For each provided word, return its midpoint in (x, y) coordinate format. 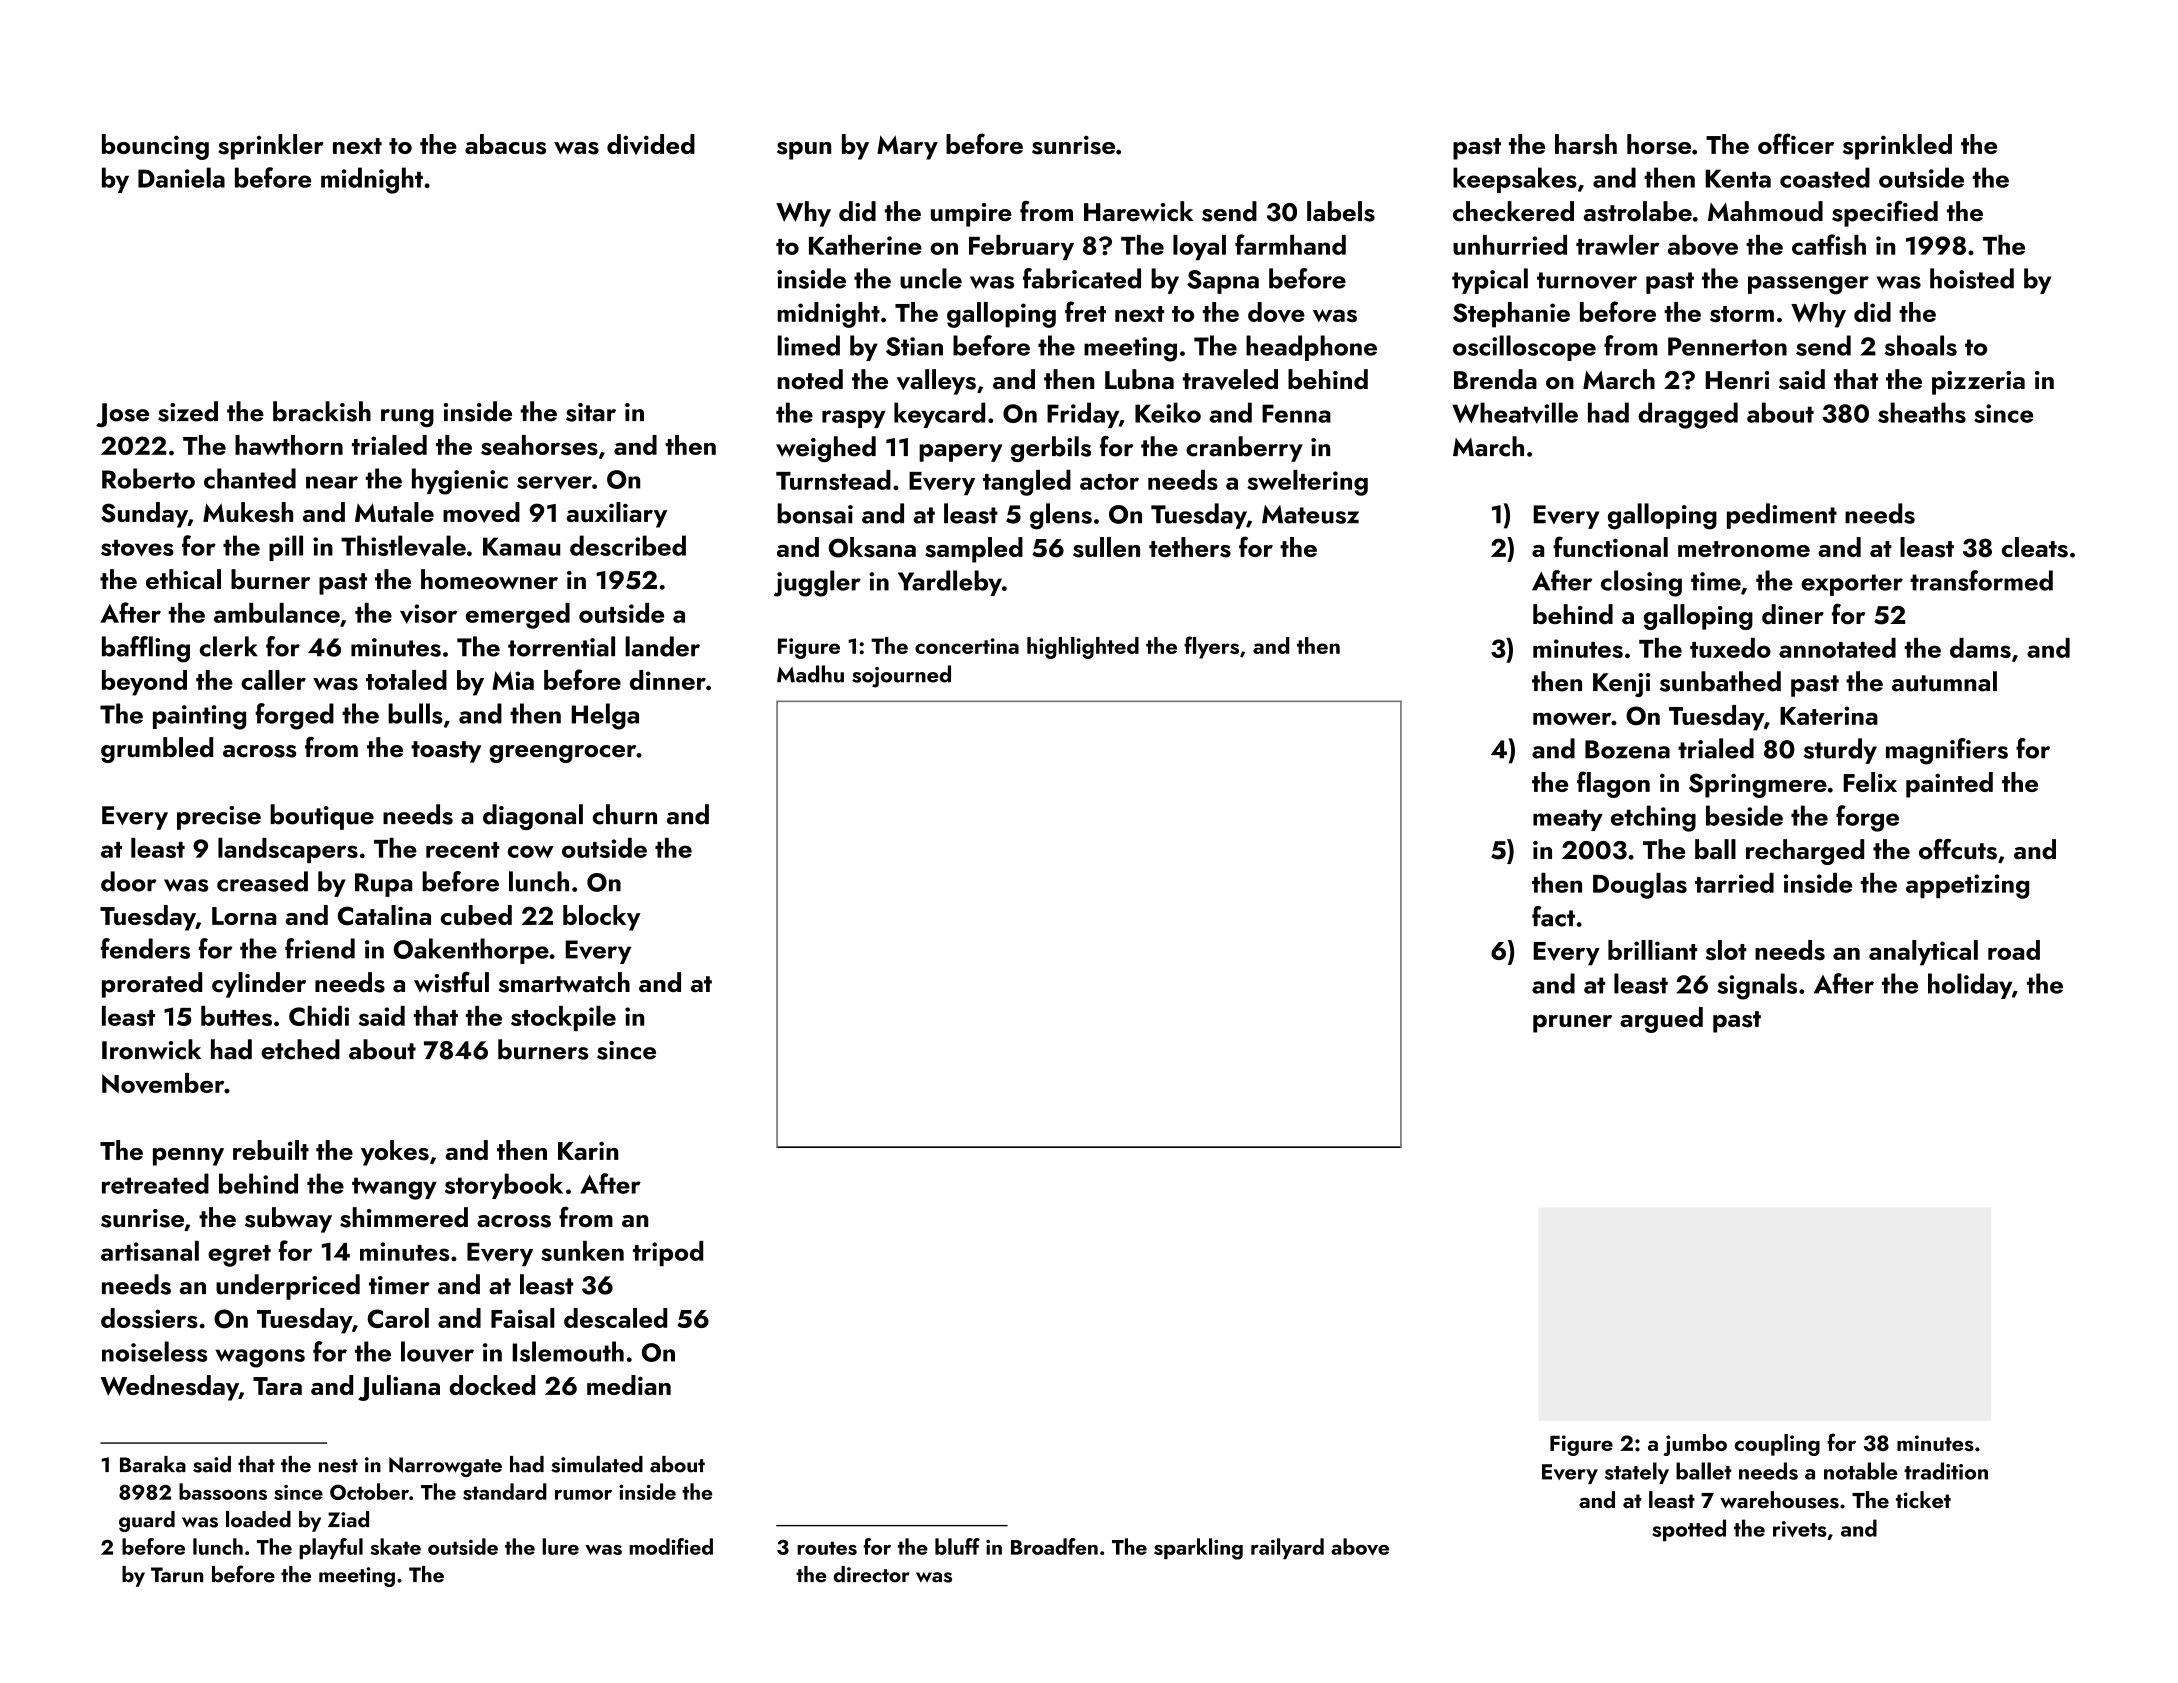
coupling (1777, 1445)
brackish (322, 411)
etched (300, 1049)
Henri (1737, 380)
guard (147, 1521)
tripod (668, 1253)
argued (1661, 1020)
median (629, 1385)
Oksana (872, 547)
